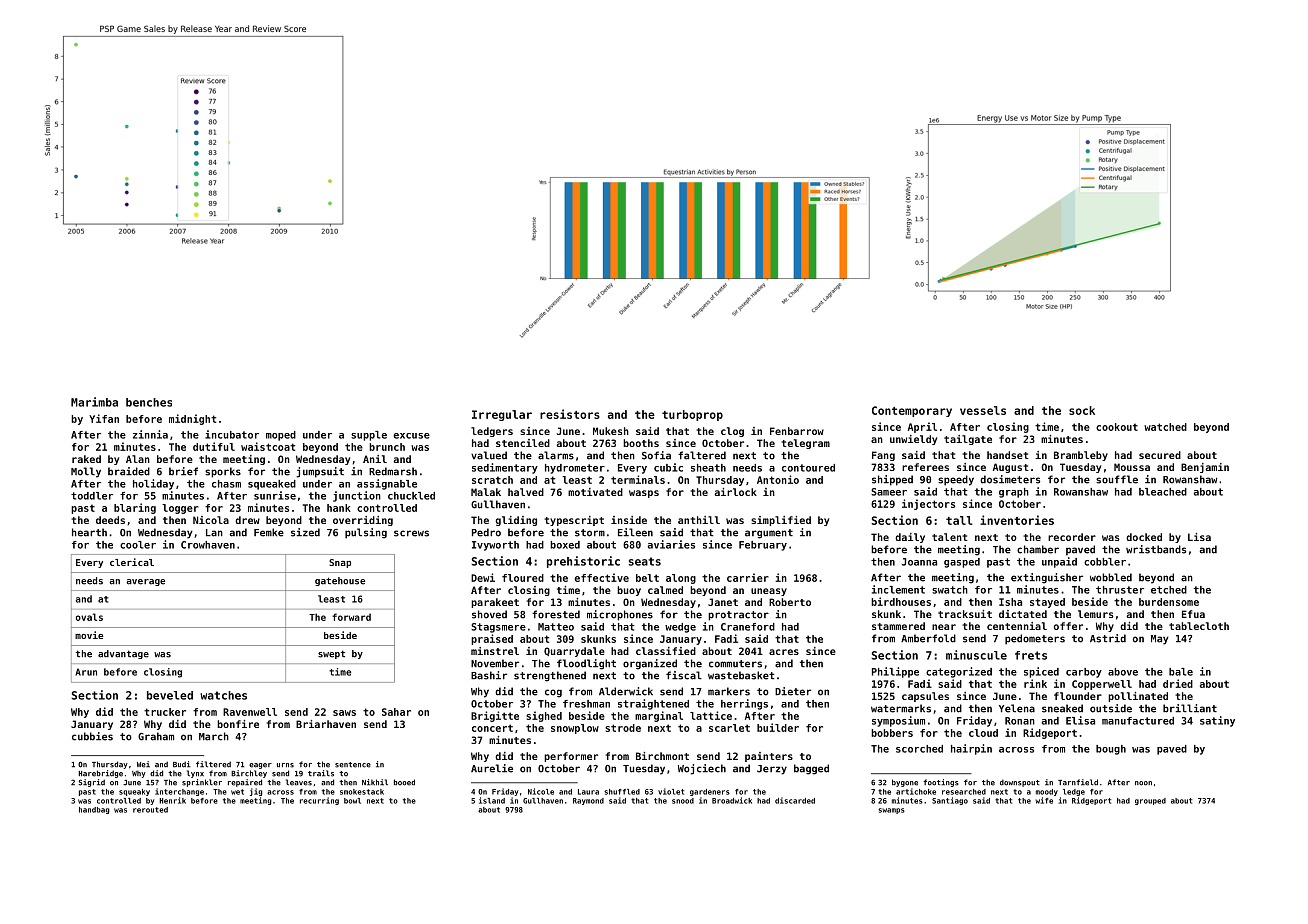 Image resolution: width=1308 pixels, height=924 pixels. What do you see at coordinates (331, 654) in the screenshot?
I see `swept` at bounding box center [331, 654].
